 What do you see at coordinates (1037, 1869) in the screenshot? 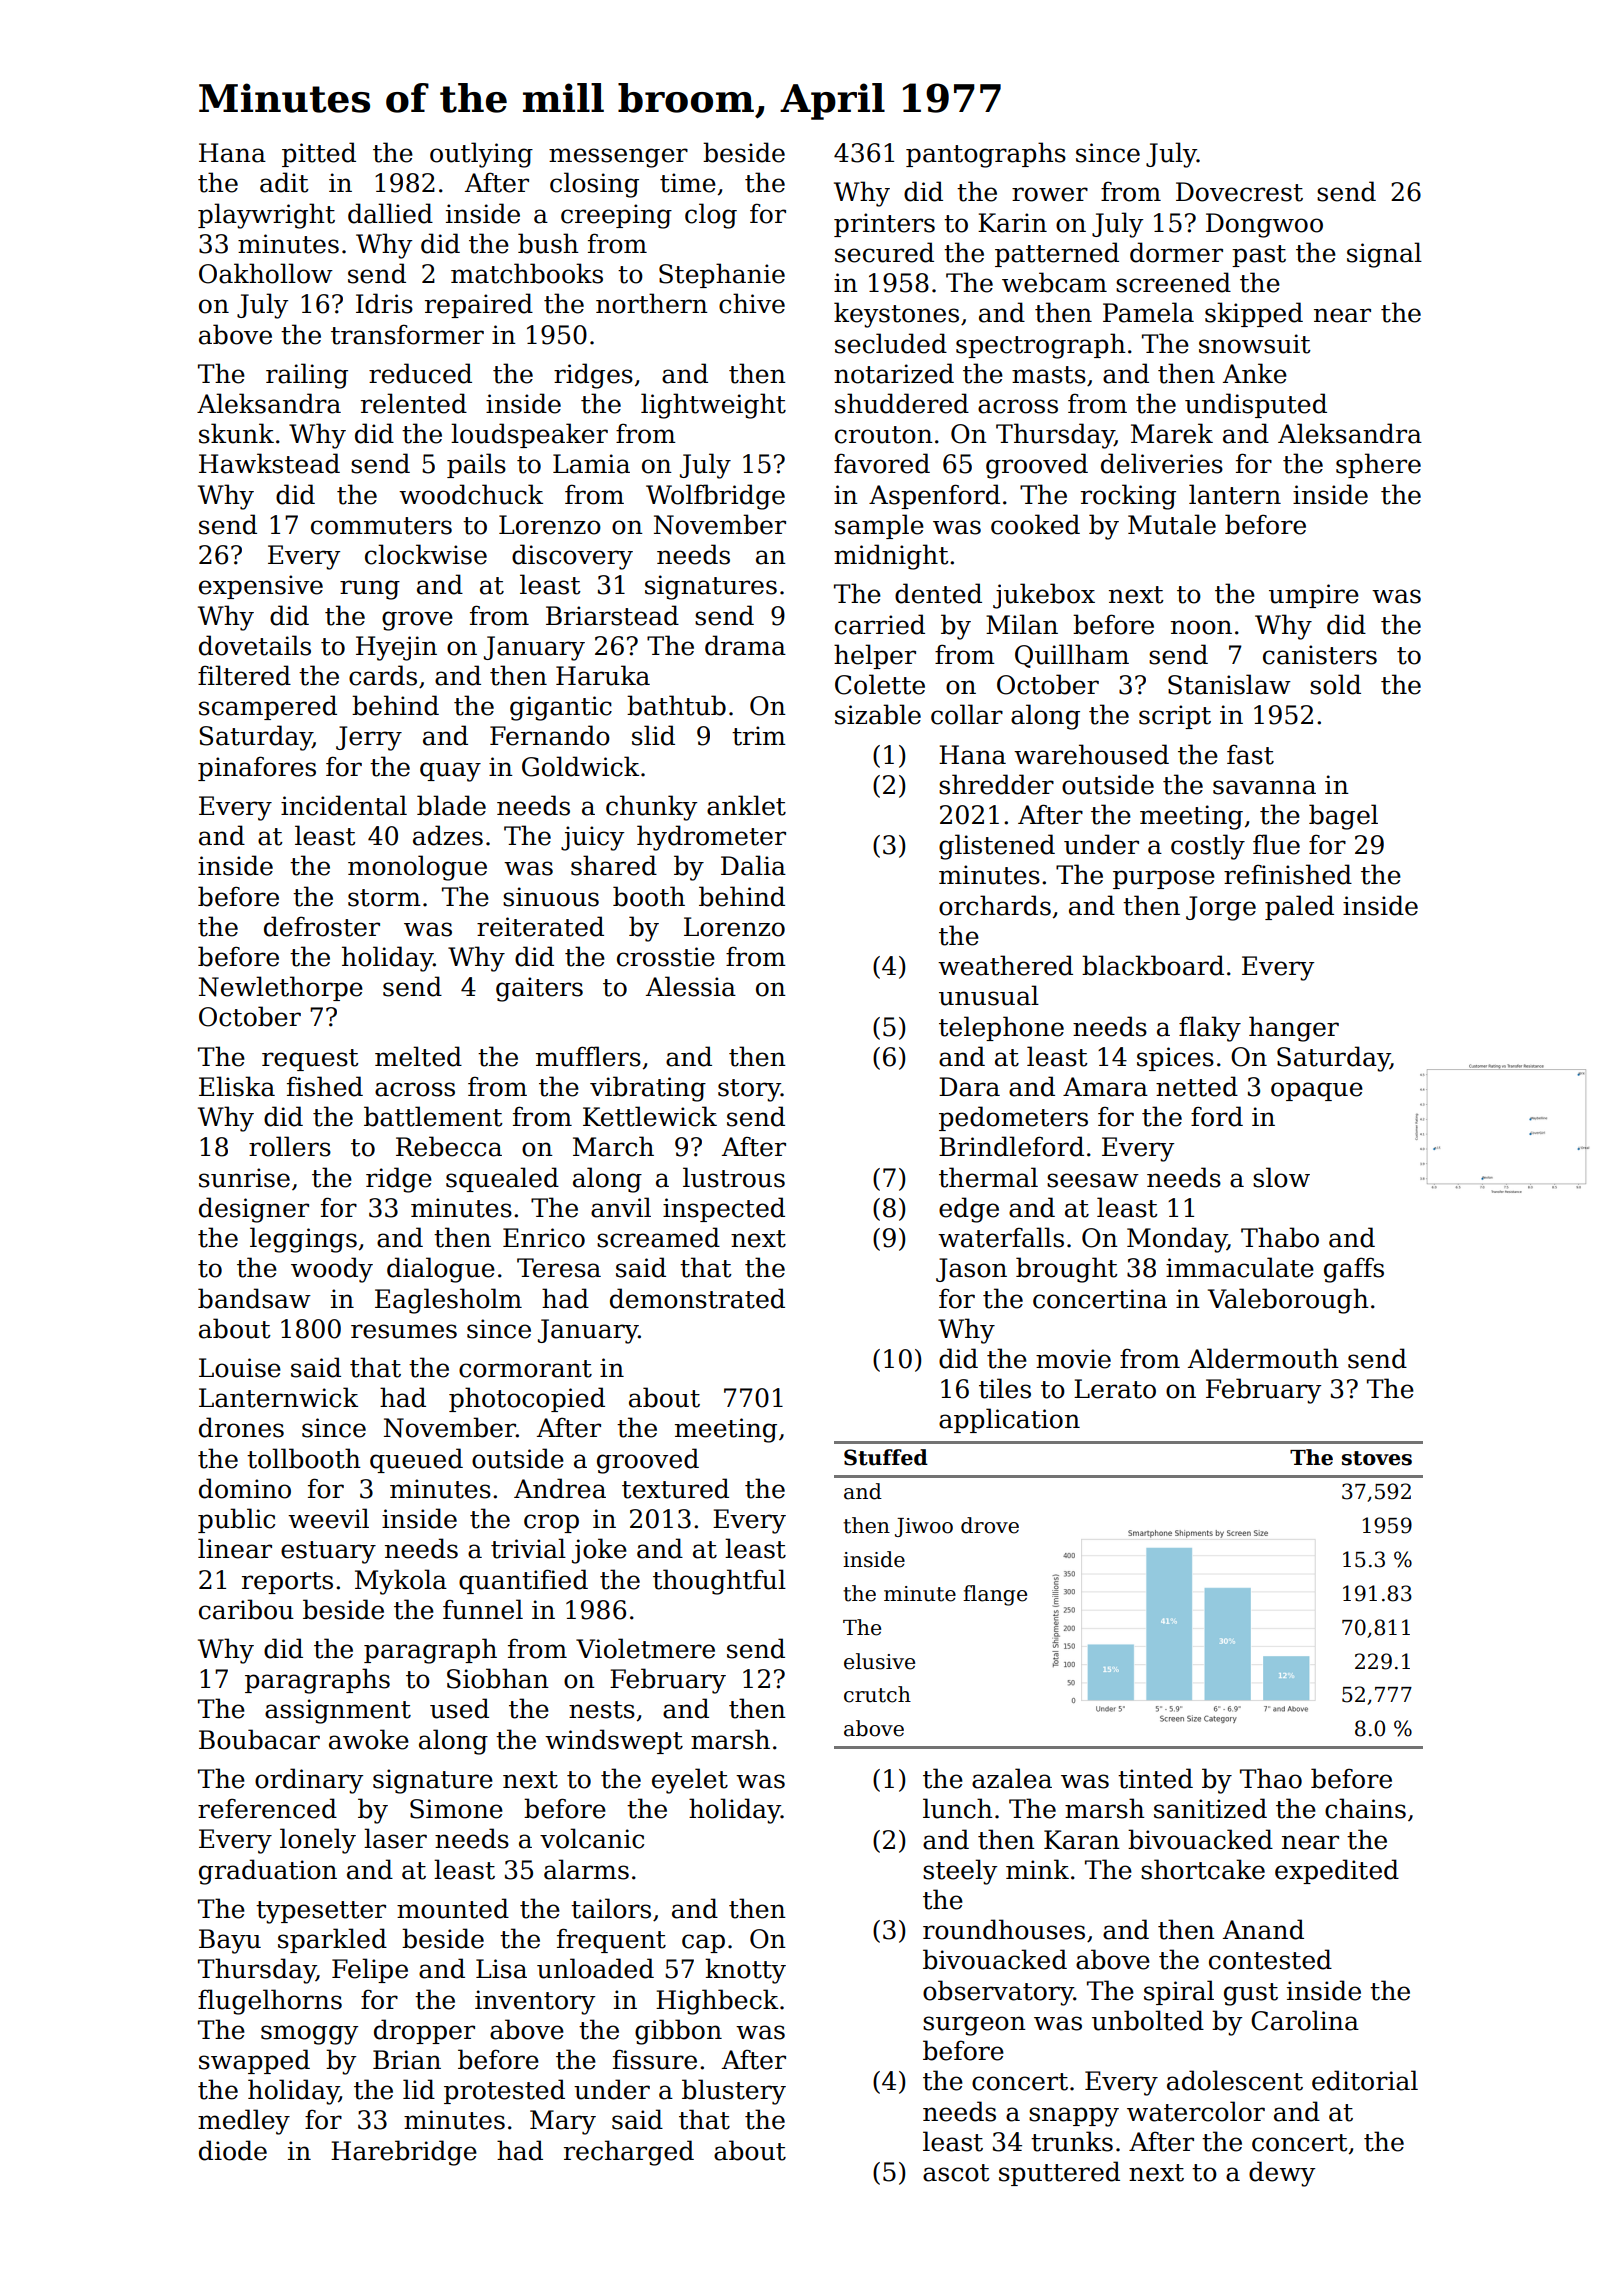
I see `mink` at bounding box center [1037, 1869].
